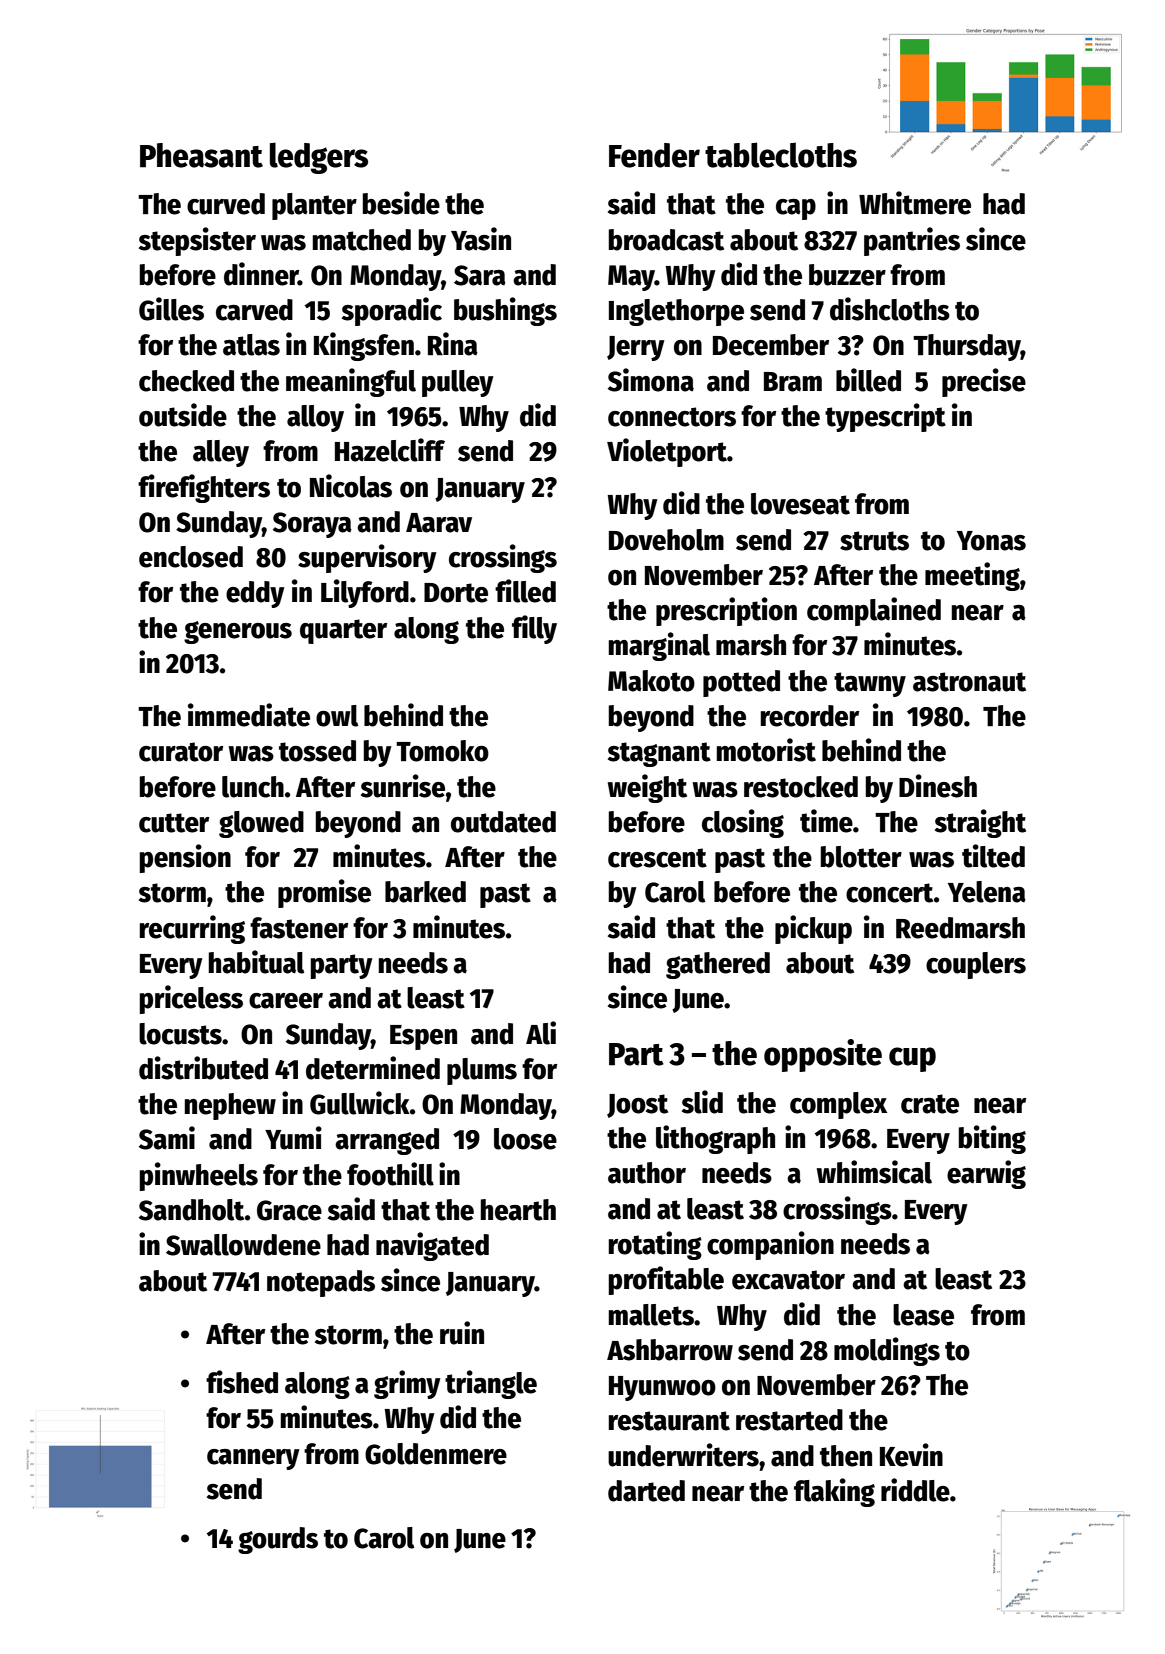 This screenshot has width=1165, height=1654. Describe the element at coordinates (201, 155) in the screenshot. I see `Pheasant` at that location.
